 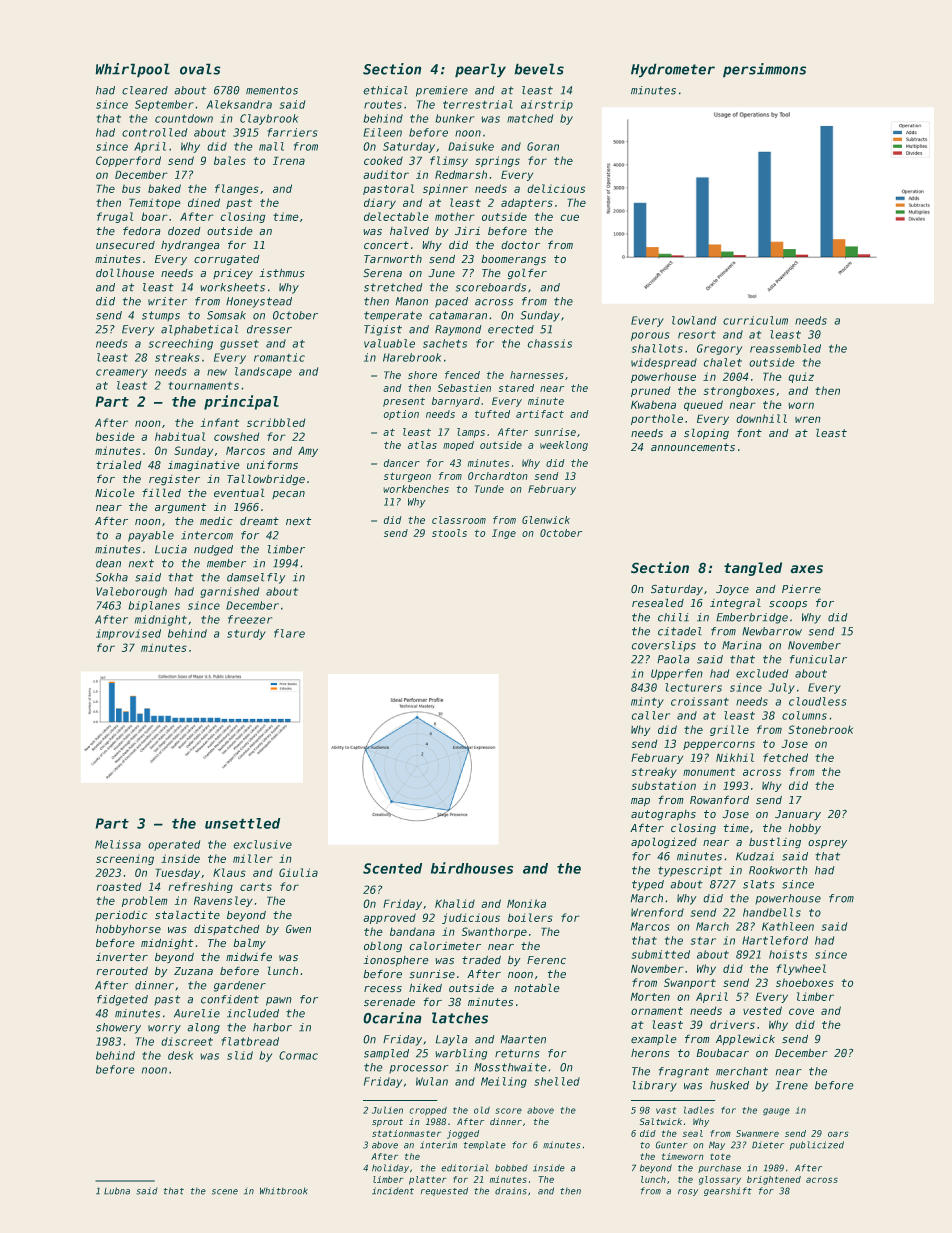 What do you see at coordinates (284, 1191) in the screenshot?
I see `Whitbrook` at bounding box center [284, 1191].
